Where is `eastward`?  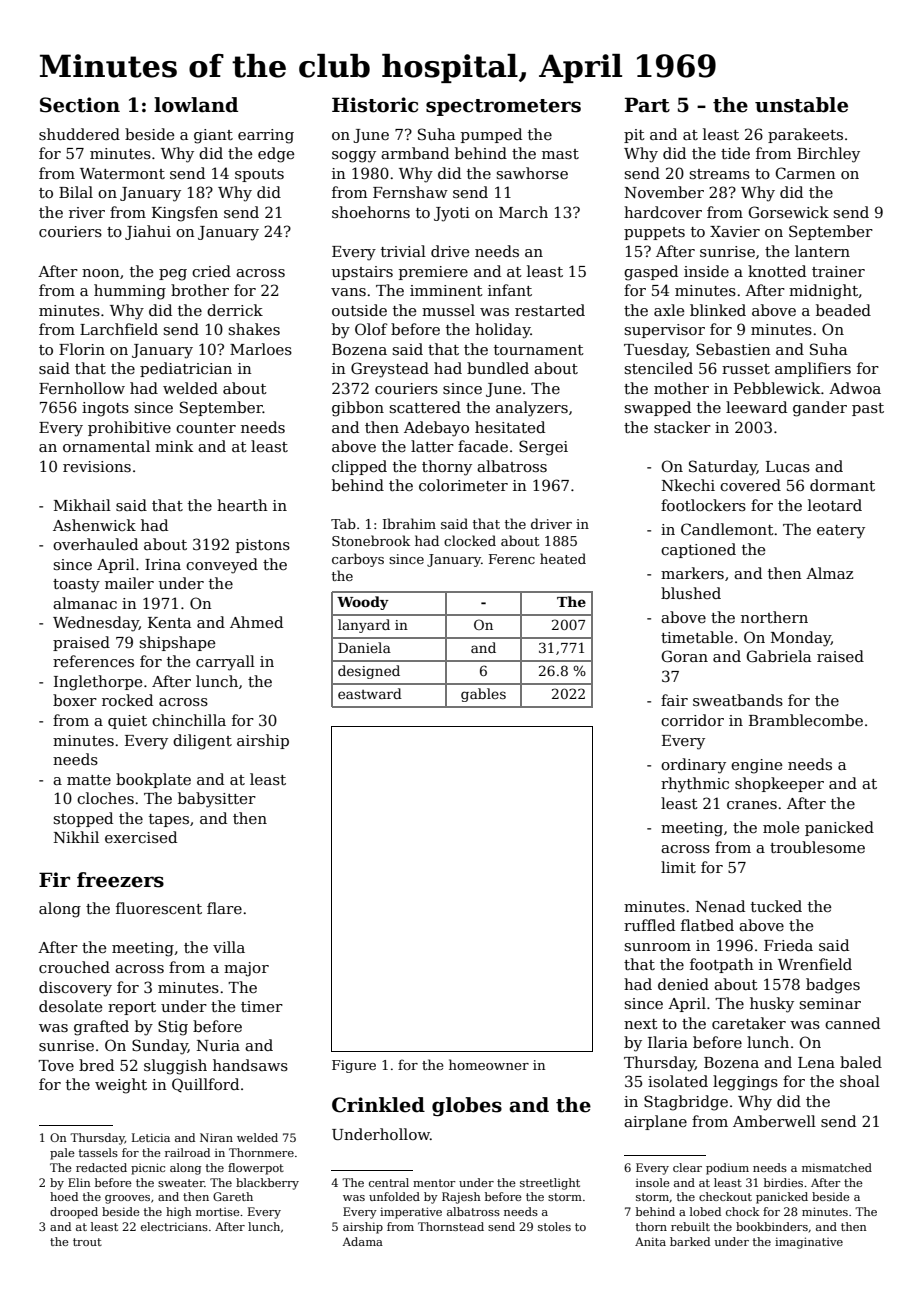
eastward is located at coordinates (370, 693).
